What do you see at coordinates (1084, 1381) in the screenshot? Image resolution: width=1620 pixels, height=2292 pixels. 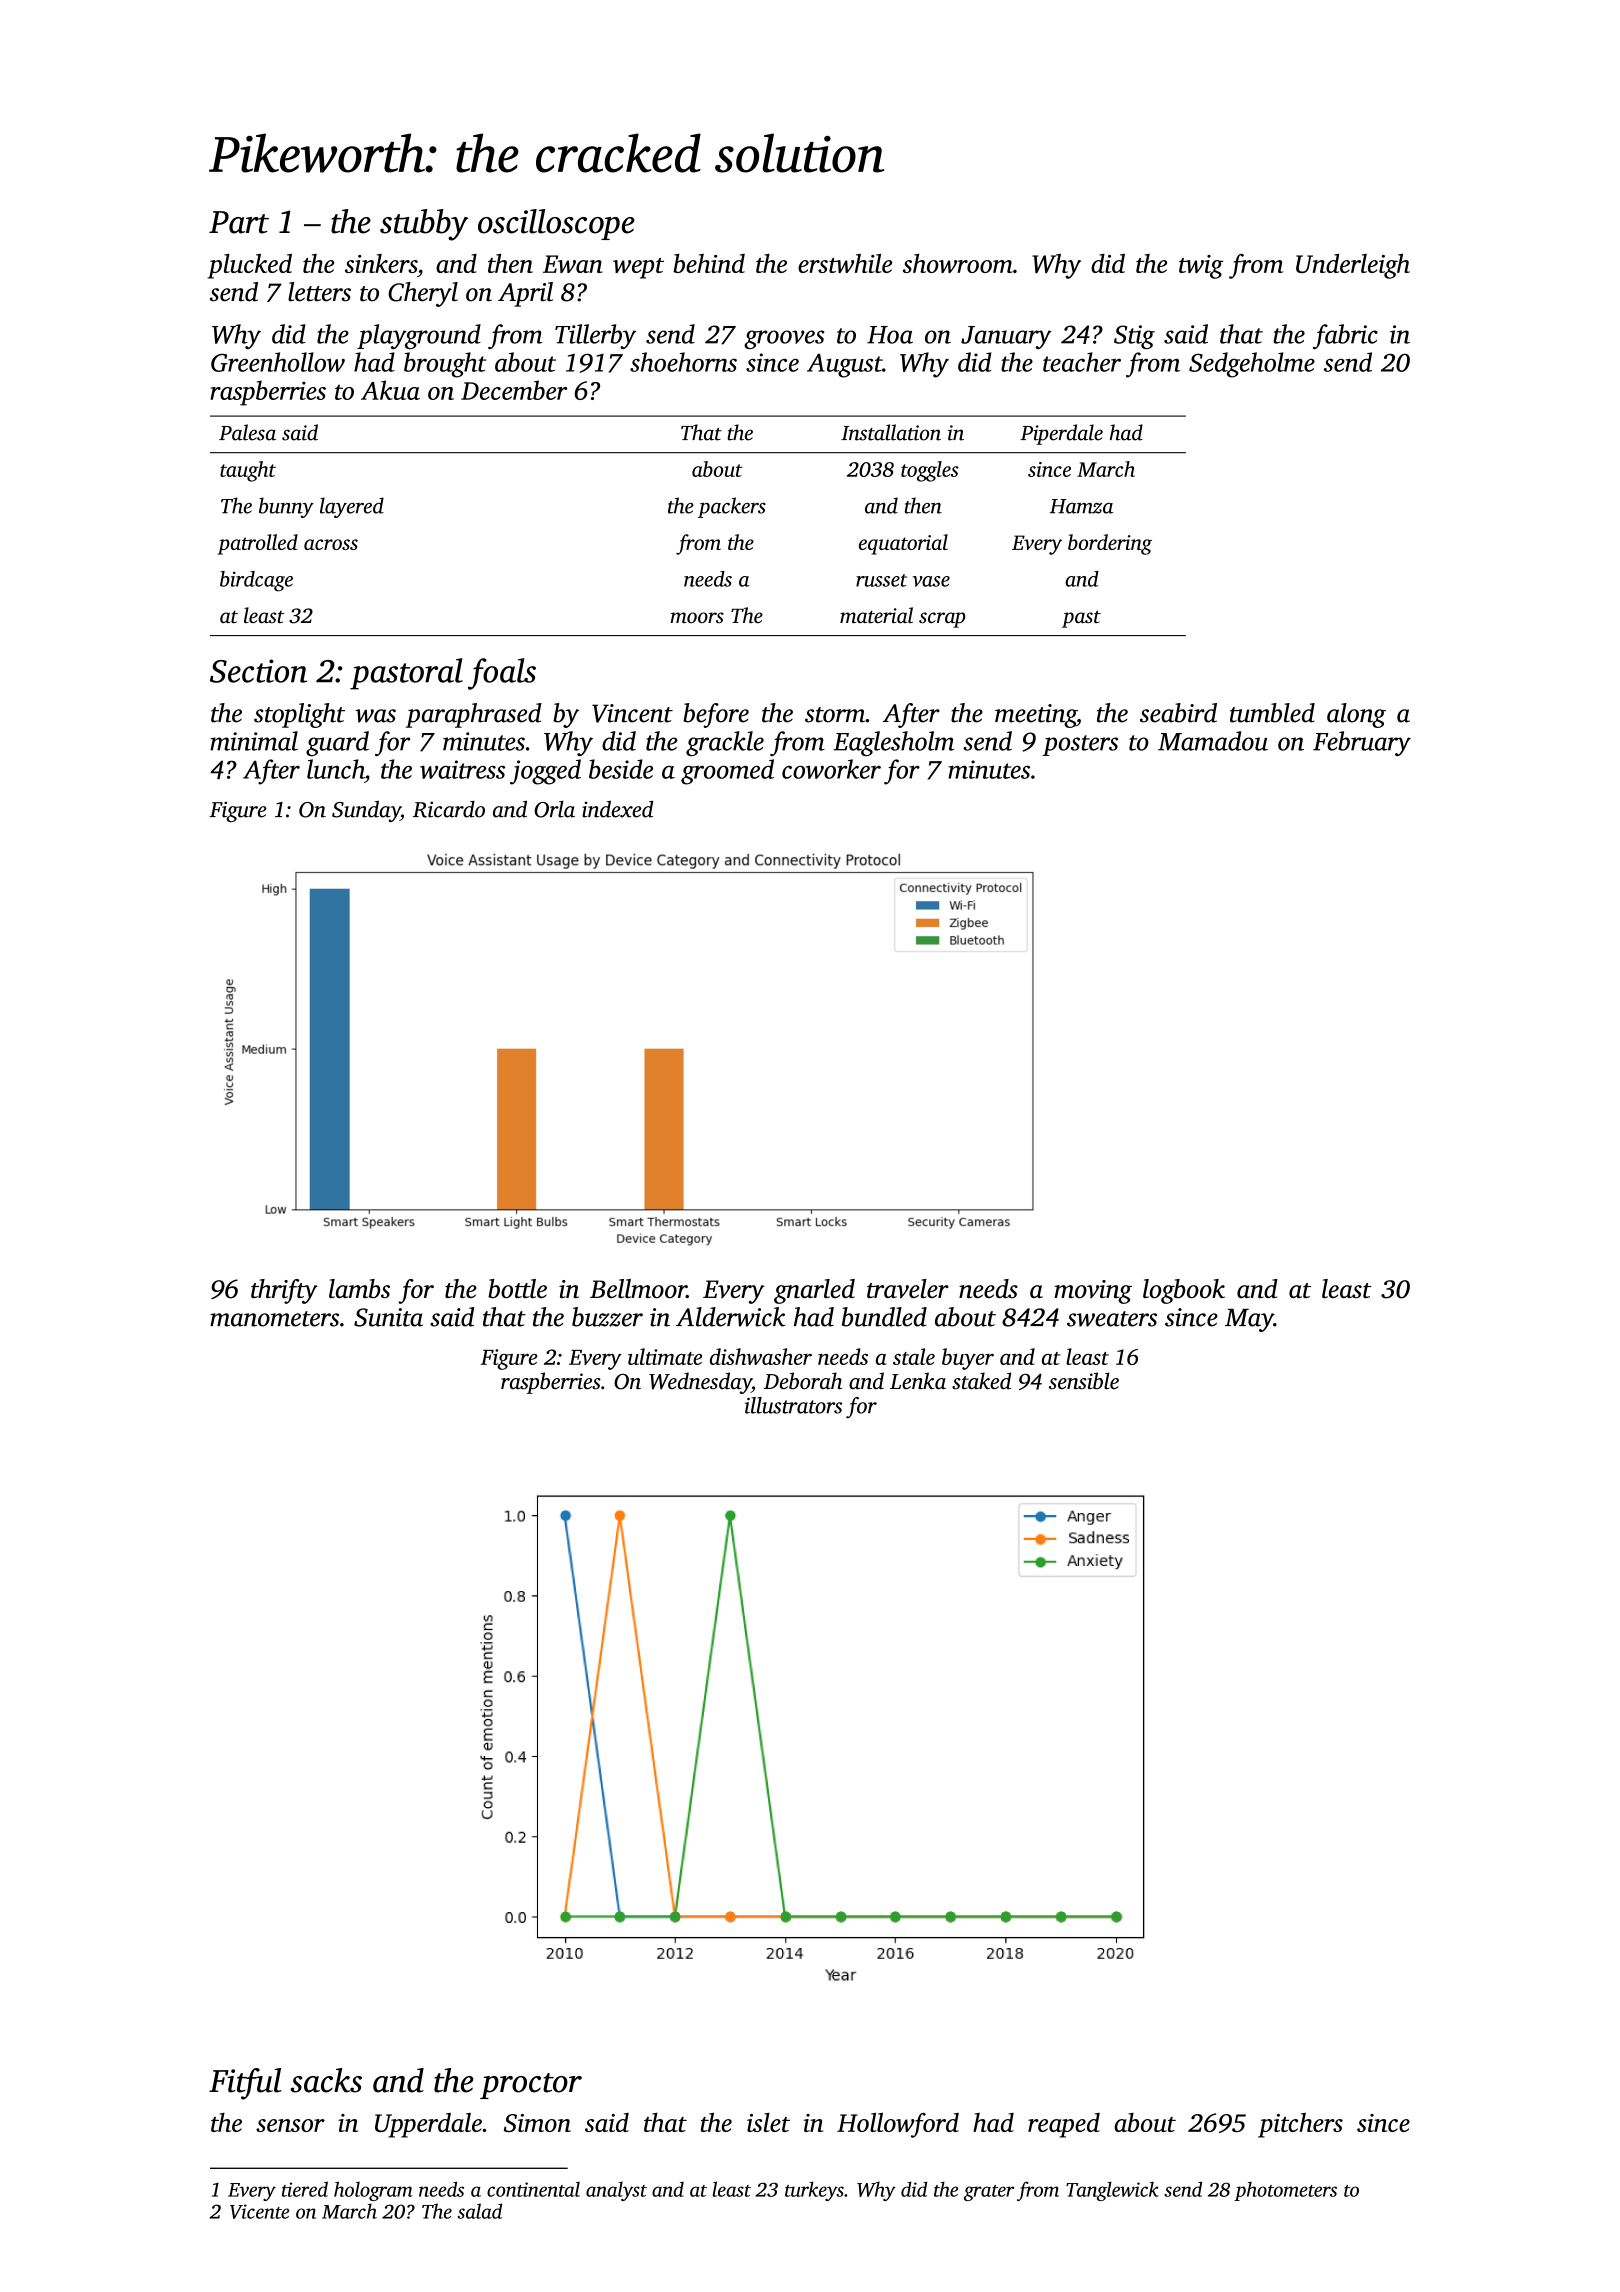 I see `sensible` at bounding box center [1084, 1381].
